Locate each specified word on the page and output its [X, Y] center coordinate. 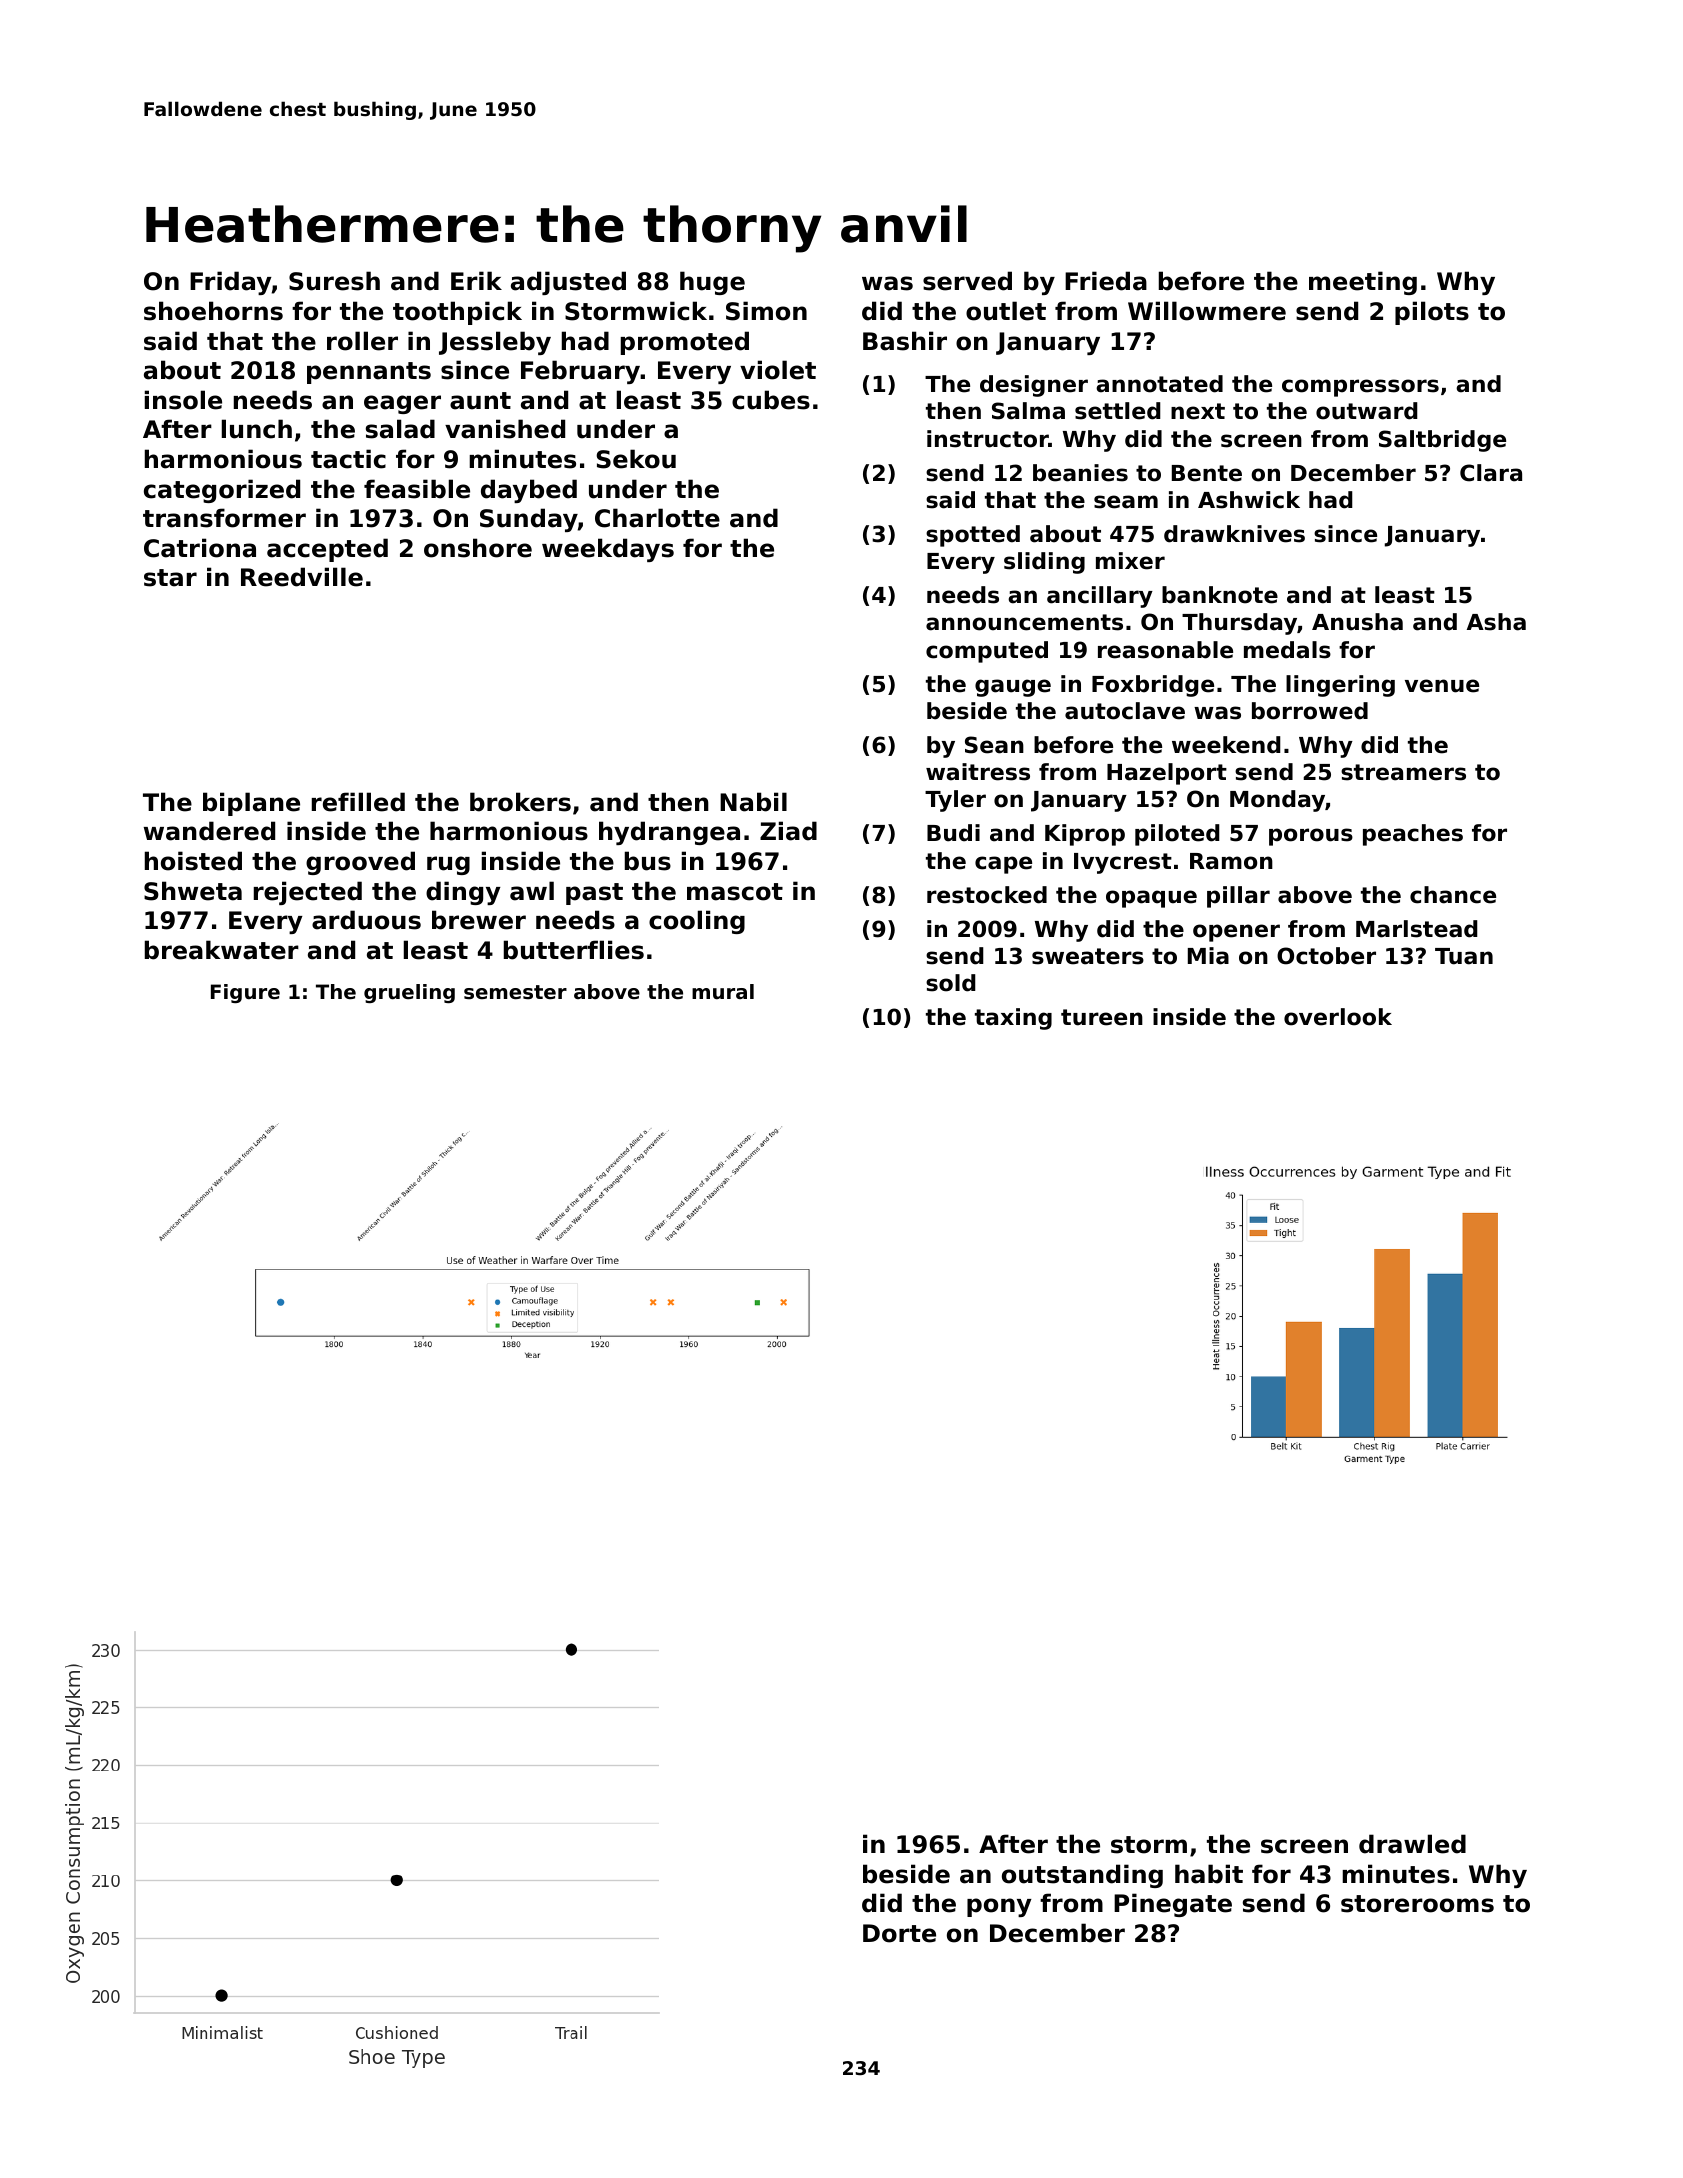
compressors [1360, 388]
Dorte [899, 1933]
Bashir [905, 341]
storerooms [1417, 1904]
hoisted [193, 861]
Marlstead [1417, 929]
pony [999, 1907]
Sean [994, 745]
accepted [327, 550]
